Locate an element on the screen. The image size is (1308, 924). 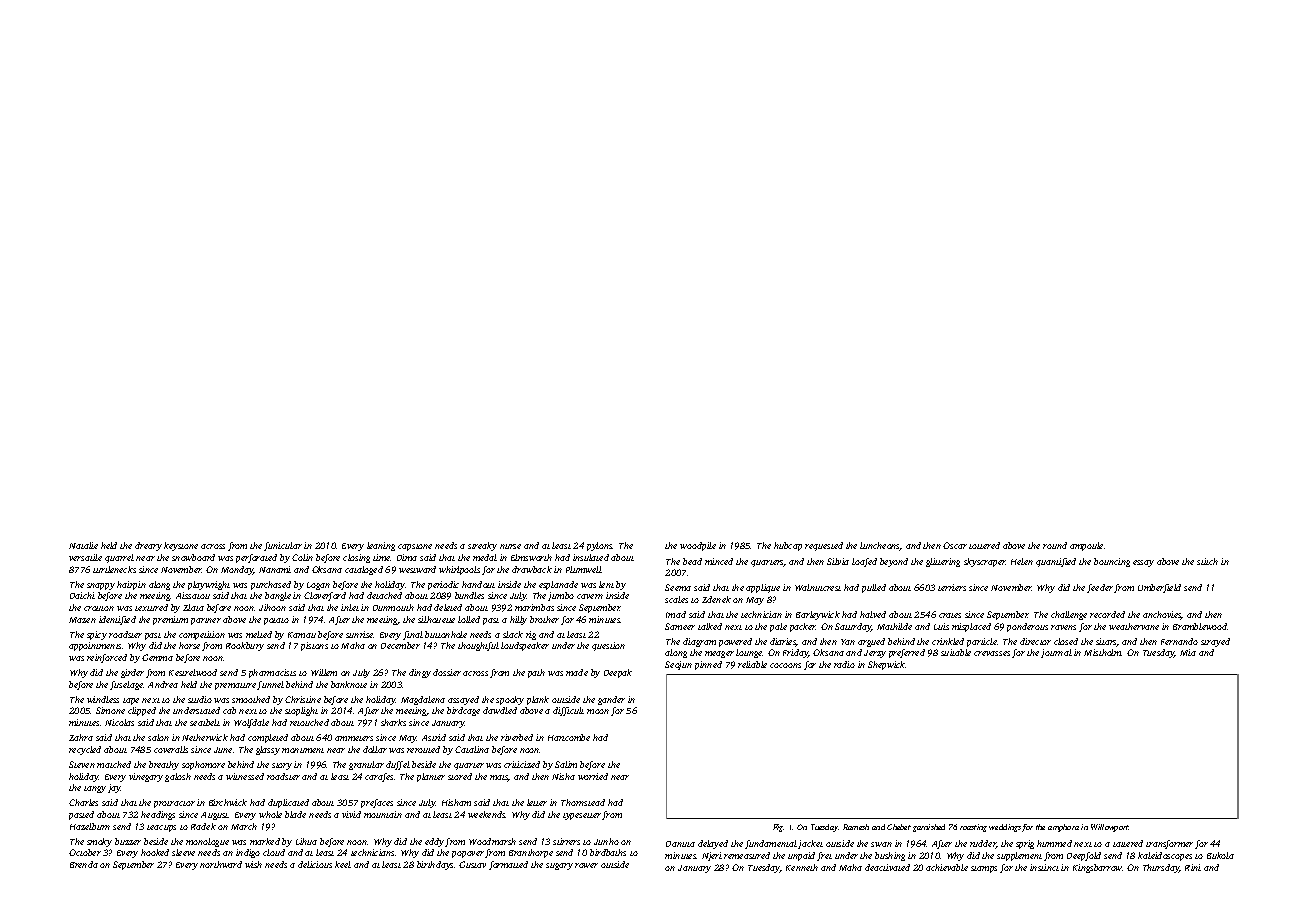
keel is located at coordinates (343, 864).
